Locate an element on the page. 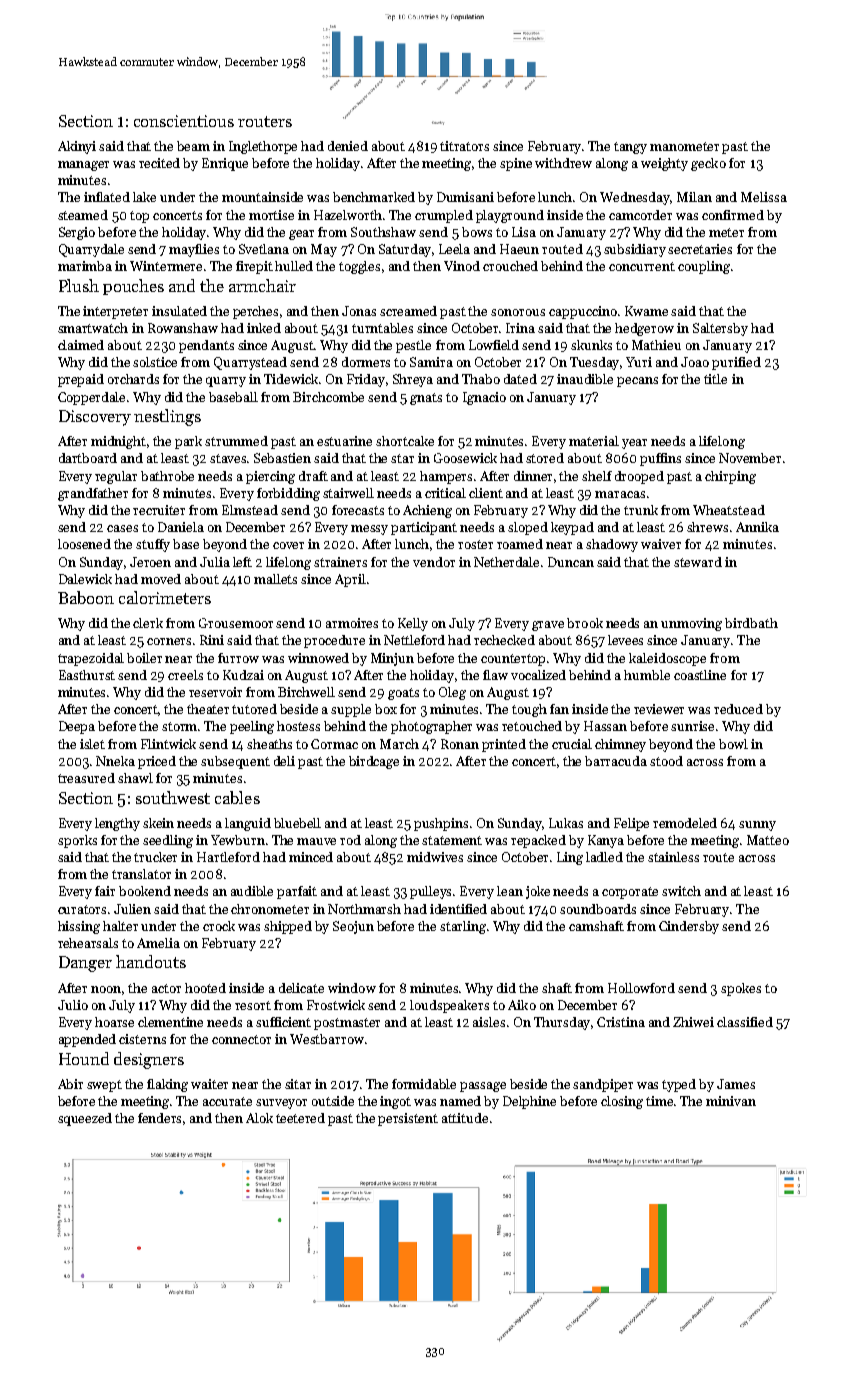 The width and height of the document is (849, 1400). sonorous is located at coordinates (518, 312).
